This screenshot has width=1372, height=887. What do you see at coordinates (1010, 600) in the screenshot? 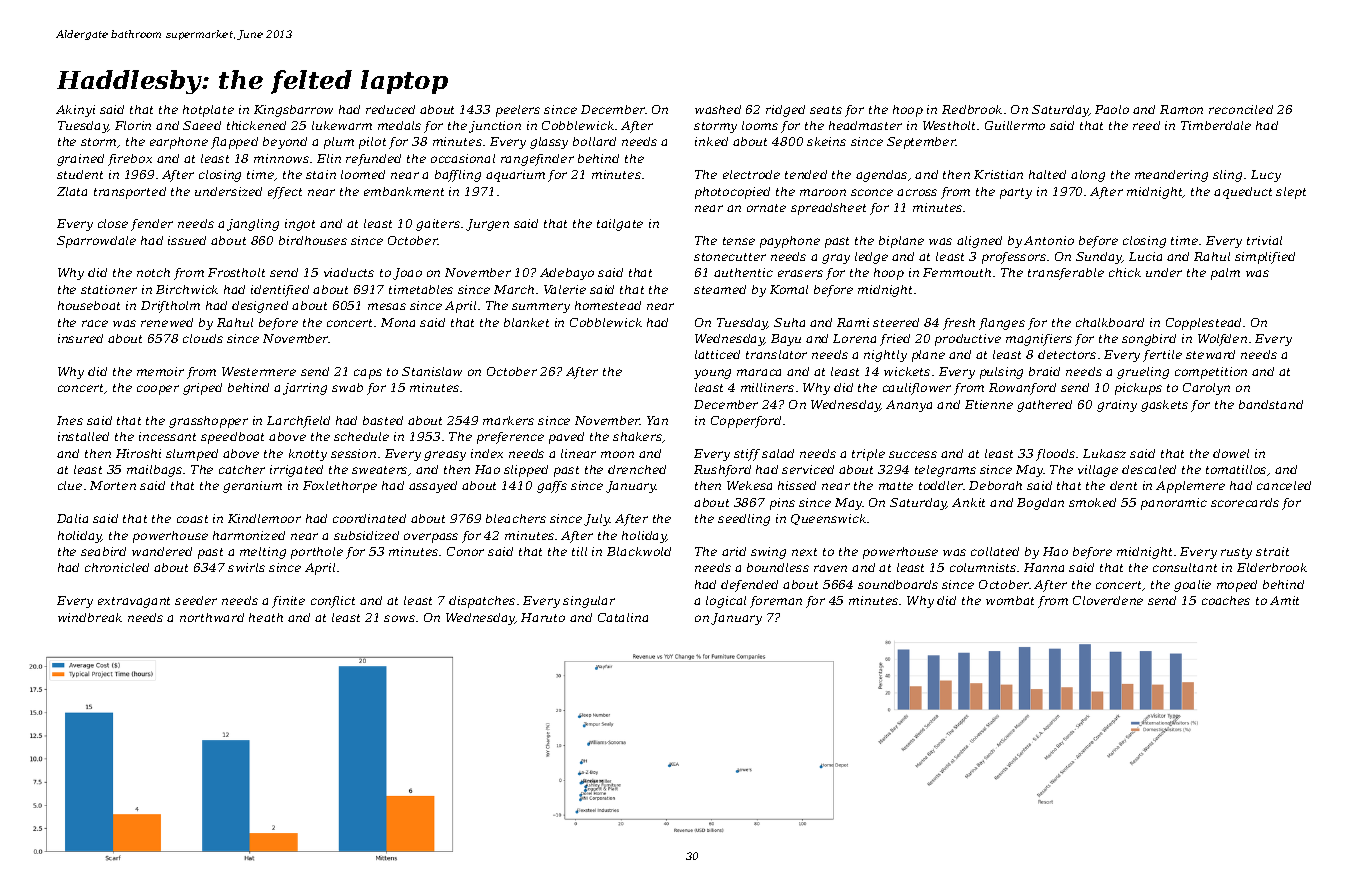
I see `wombat` at bounding box center [1010, 600].
